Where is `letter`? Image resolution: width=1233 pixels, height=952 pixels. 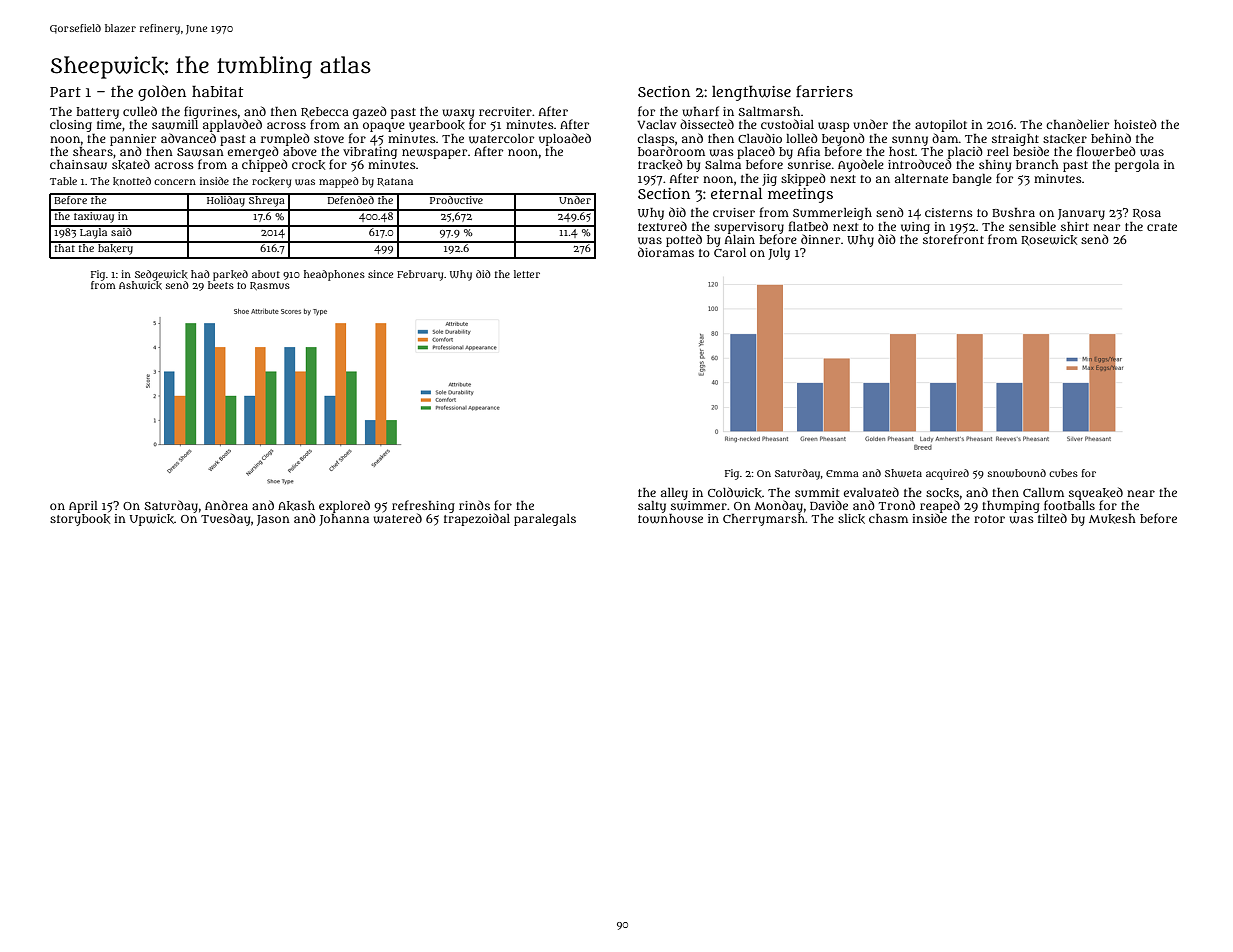
letter is located at coordinates (527, 274).
